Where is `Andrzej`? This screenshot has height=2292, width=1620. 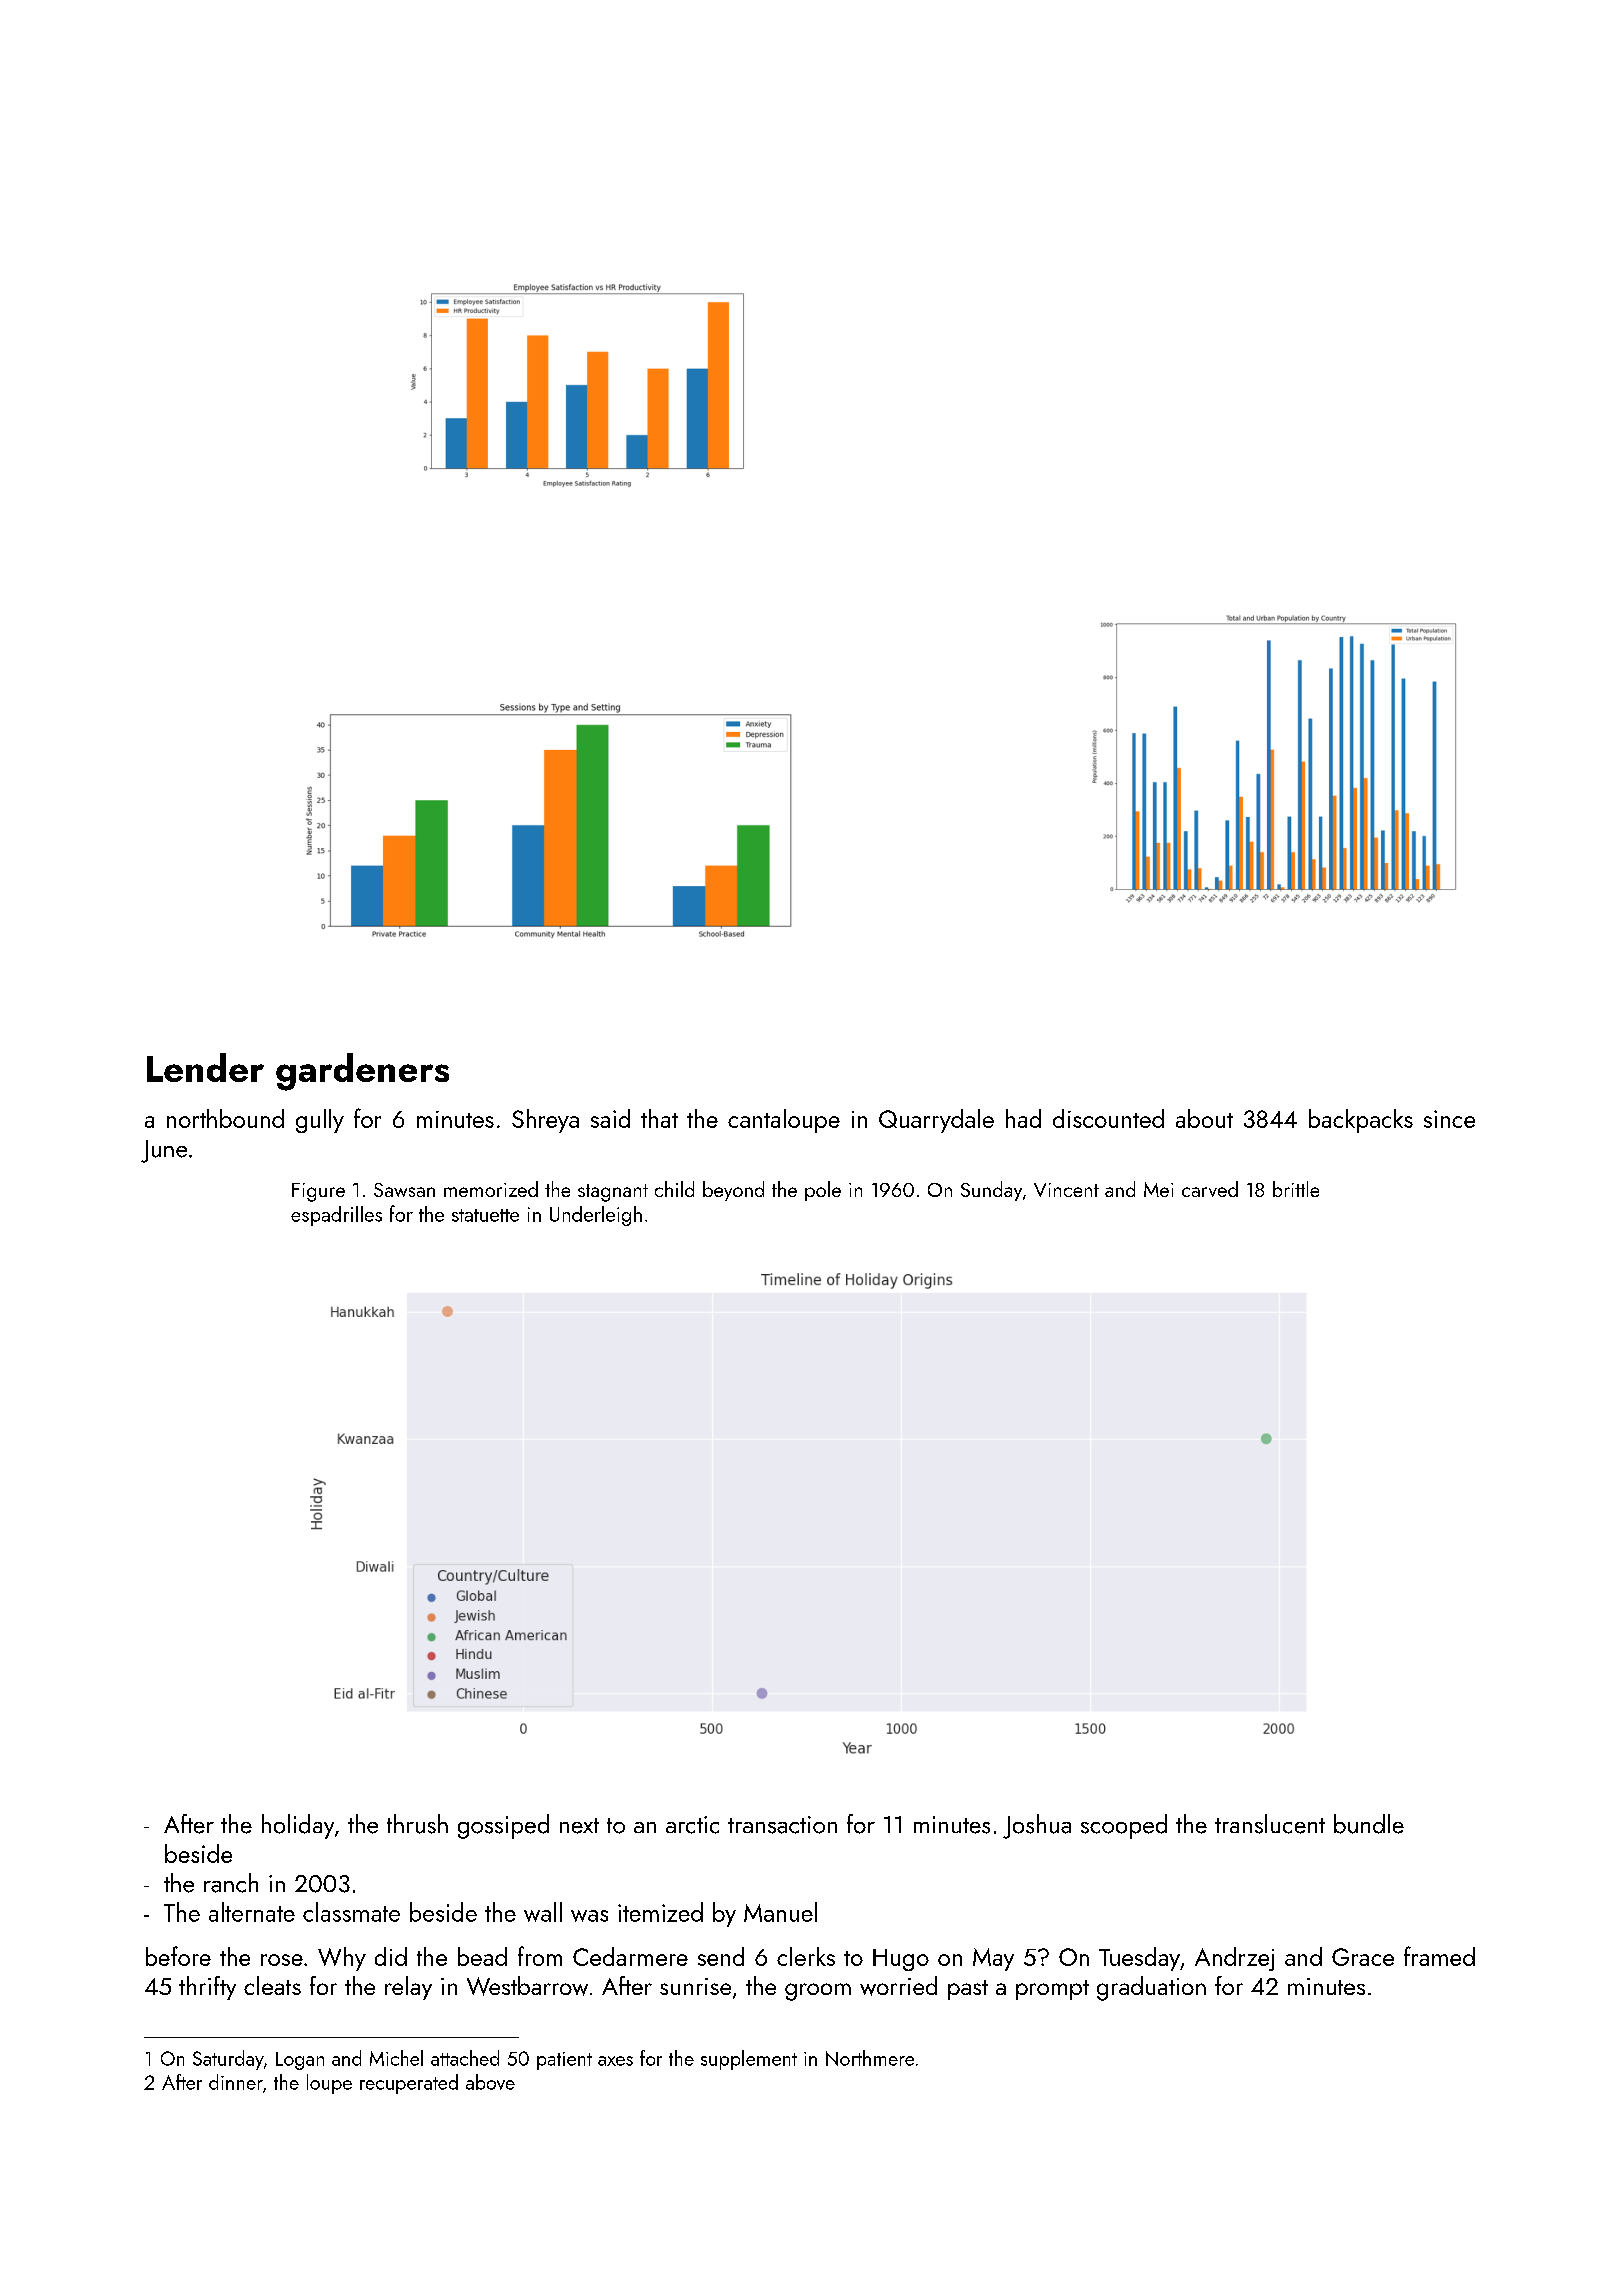 Andrzej is located at coordinates (1234, 1959).
